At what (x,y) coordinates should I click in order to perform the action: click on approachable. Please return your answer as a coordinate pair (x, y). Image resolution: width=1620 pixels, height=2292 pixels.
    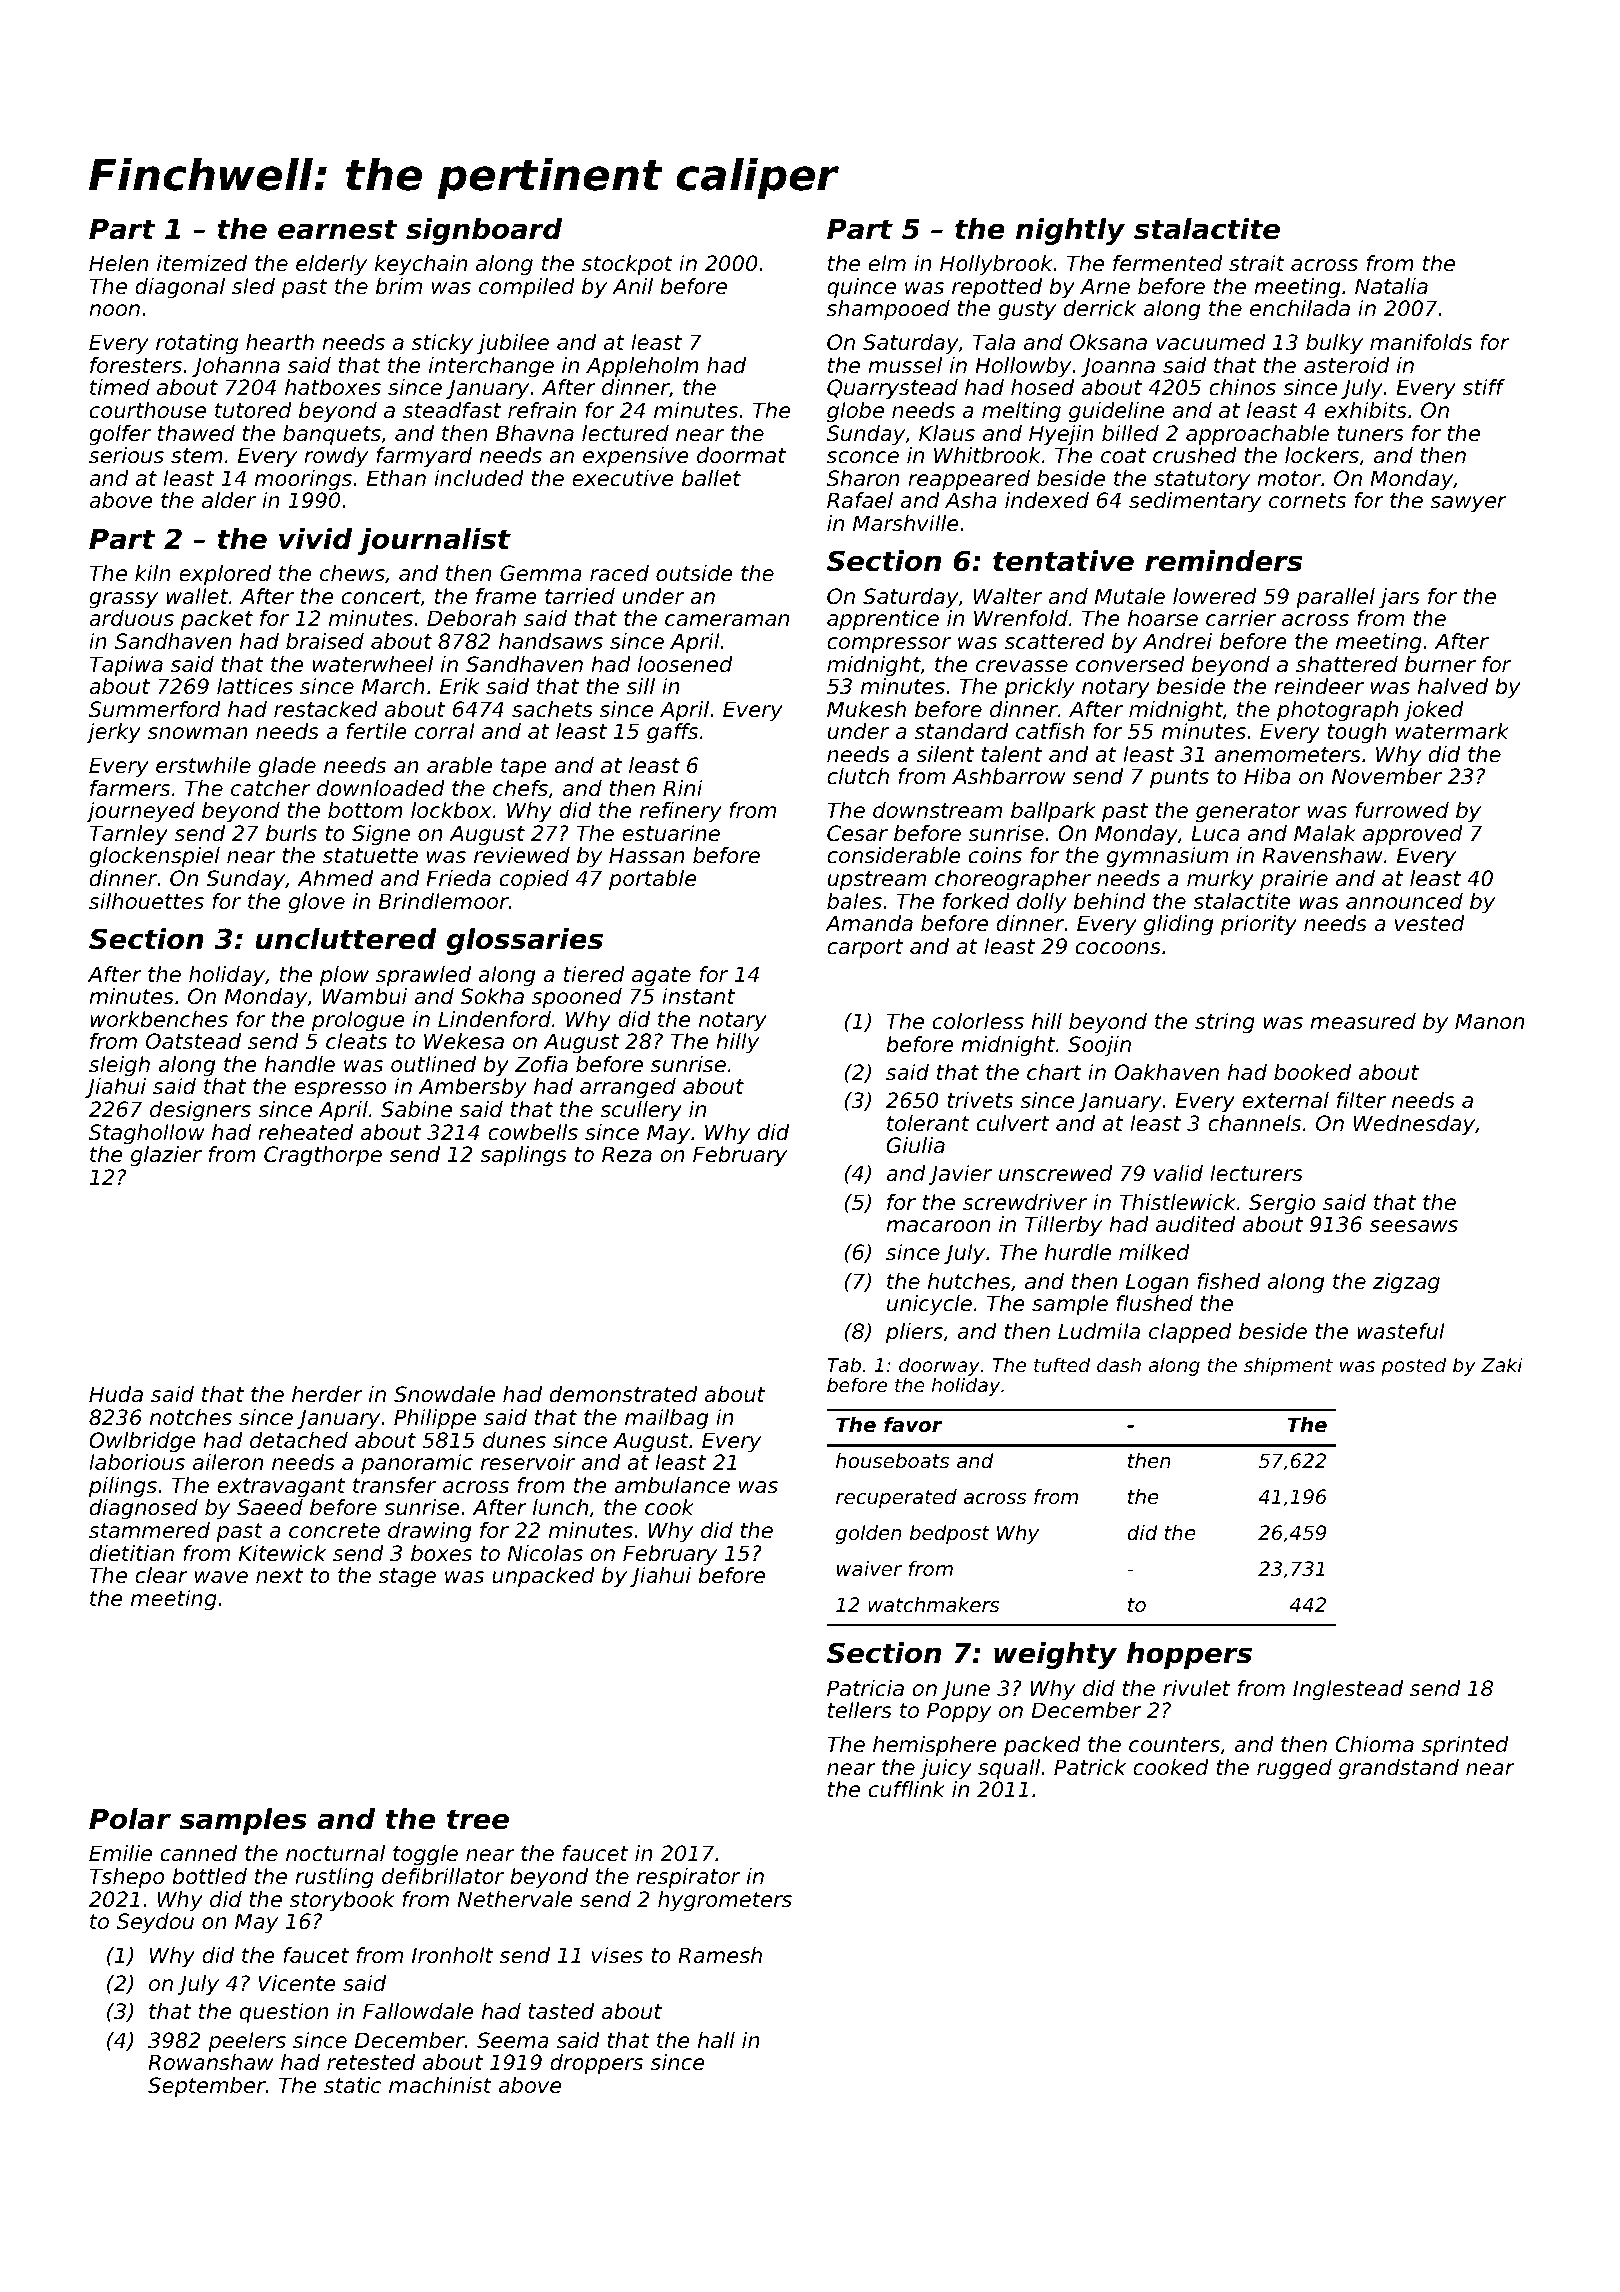
    Looking at the image, I should click on (1257, 435).
